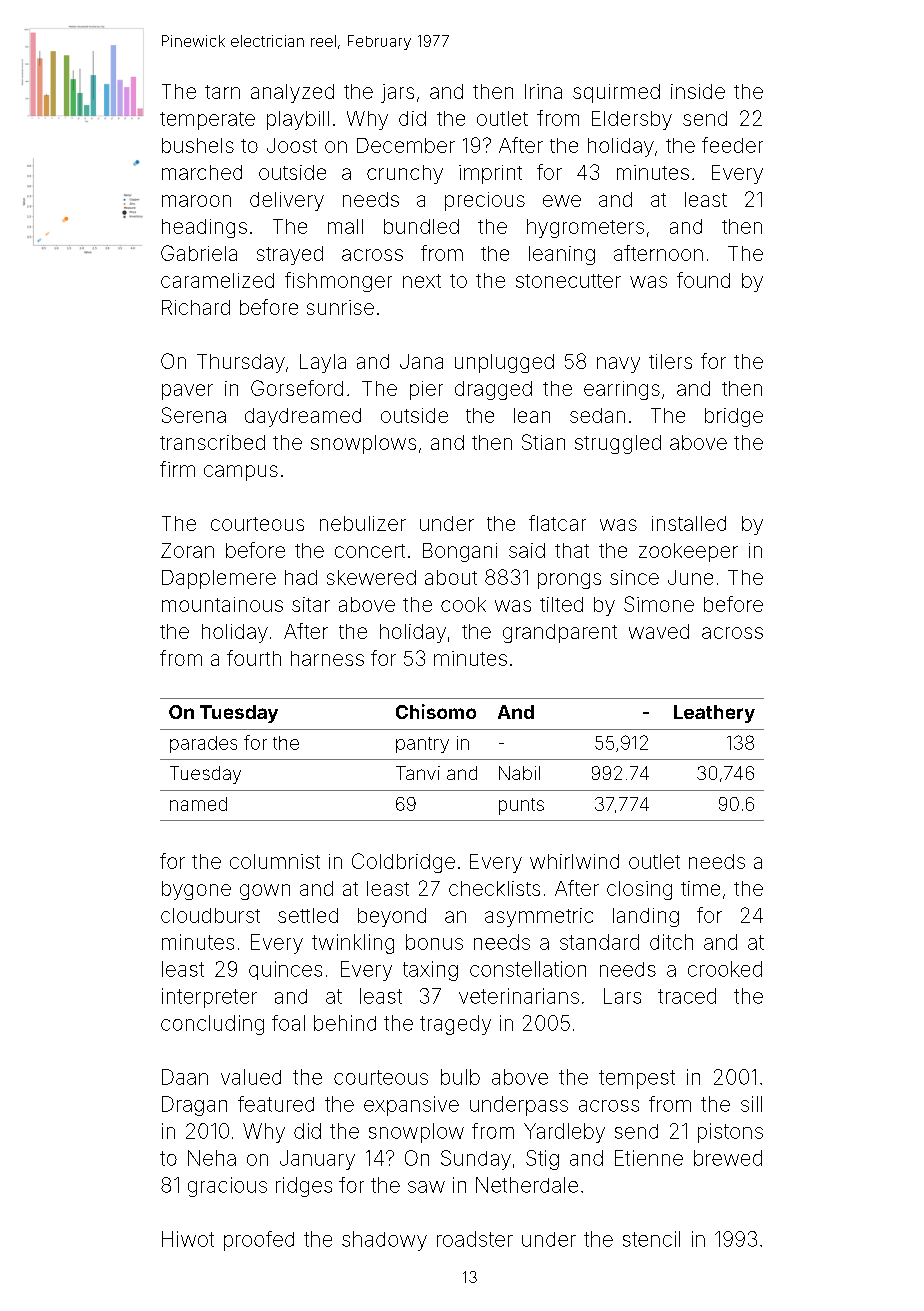 This image has width=924, height=1311. What do you see at coordinates (634, 577) in the image?
I see `since` at bounding box center [634, 577].
